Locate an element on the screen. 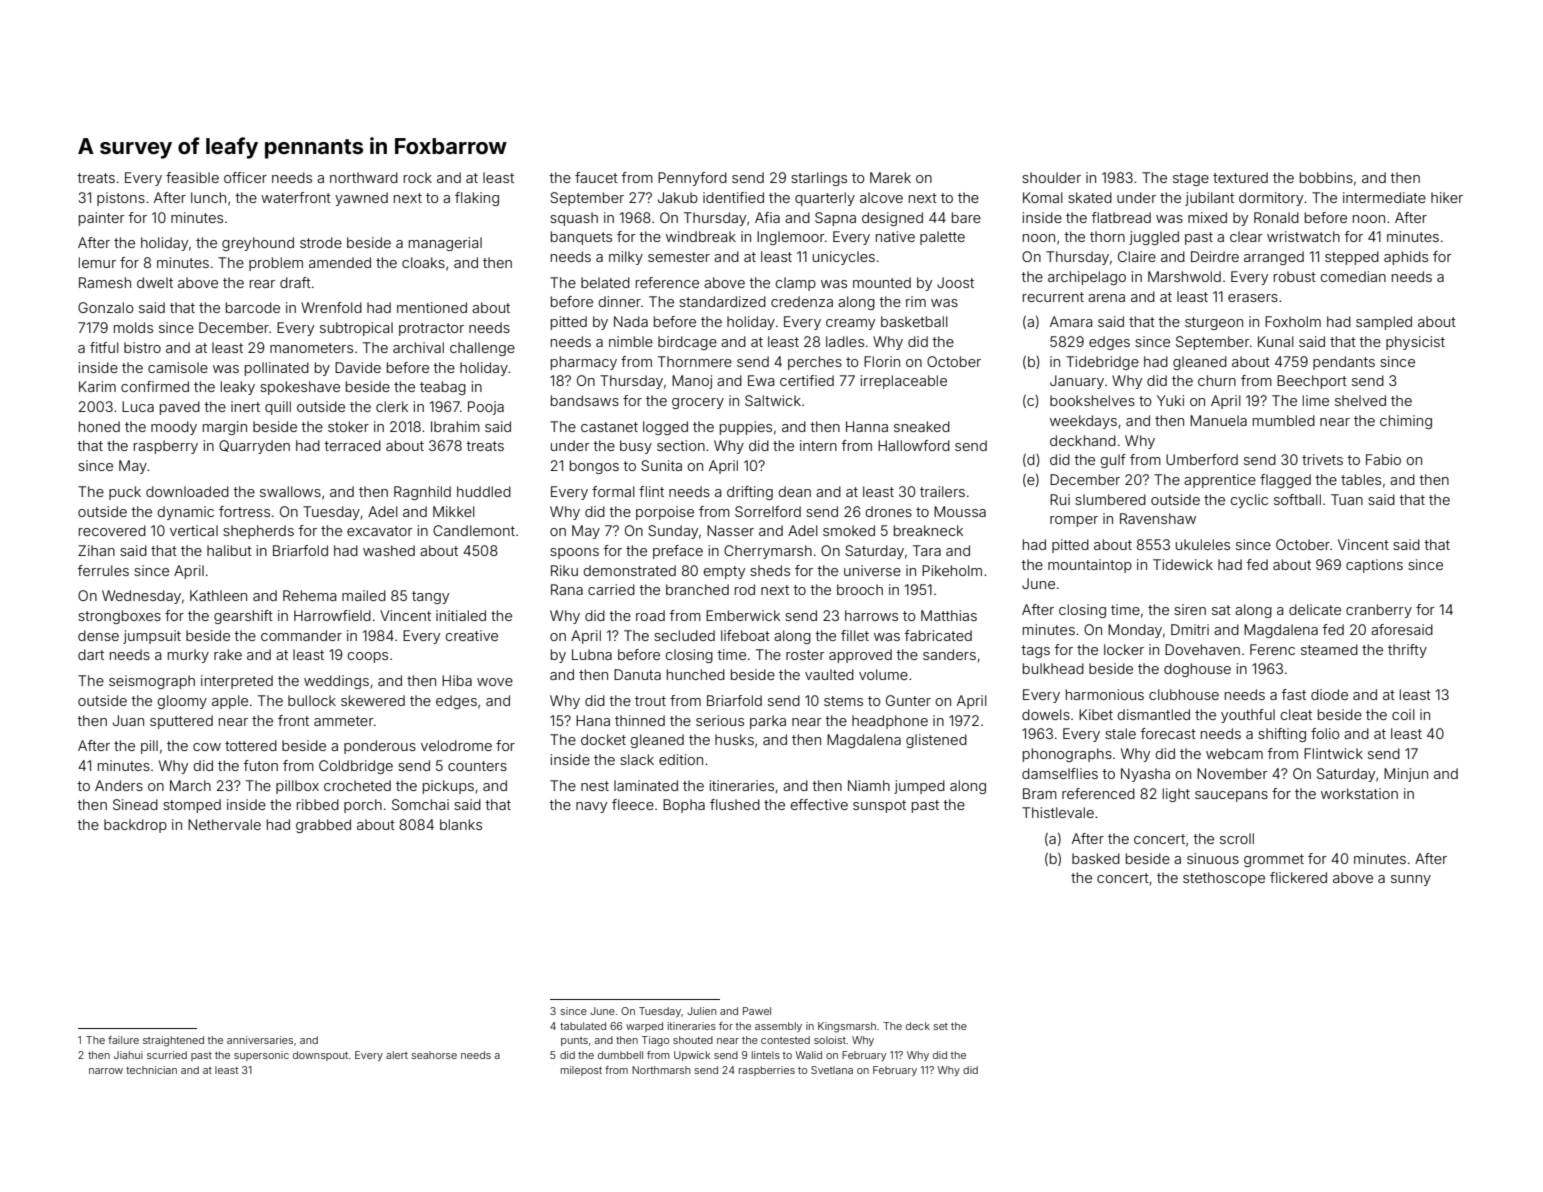 The image size is (1543, 1192). anniversaries is located at coordinates (260, 1040).
